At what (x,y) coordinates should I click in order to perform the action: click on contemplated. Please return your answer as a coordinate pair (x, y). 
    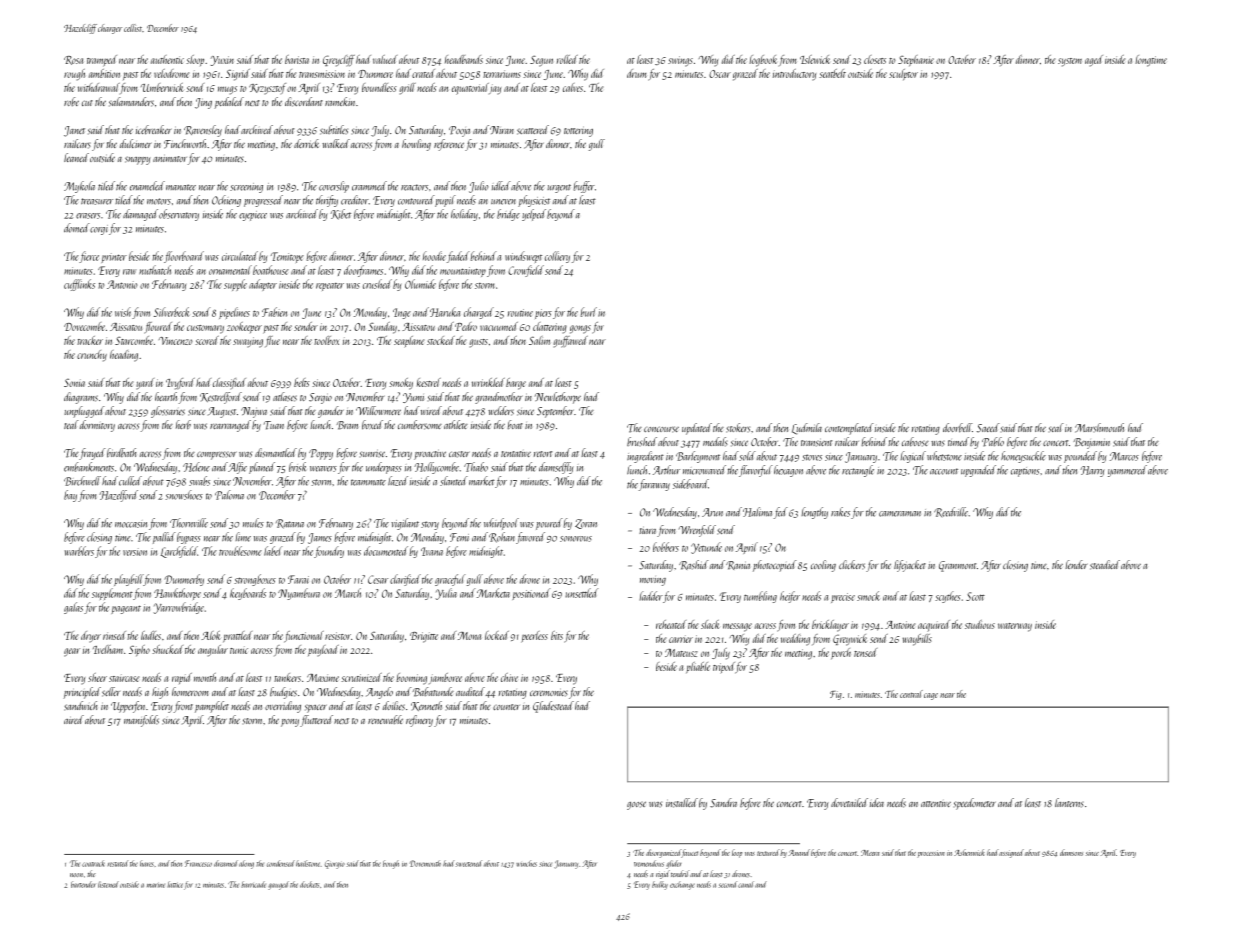
    Looking at the image, I should click on (849, 429).
